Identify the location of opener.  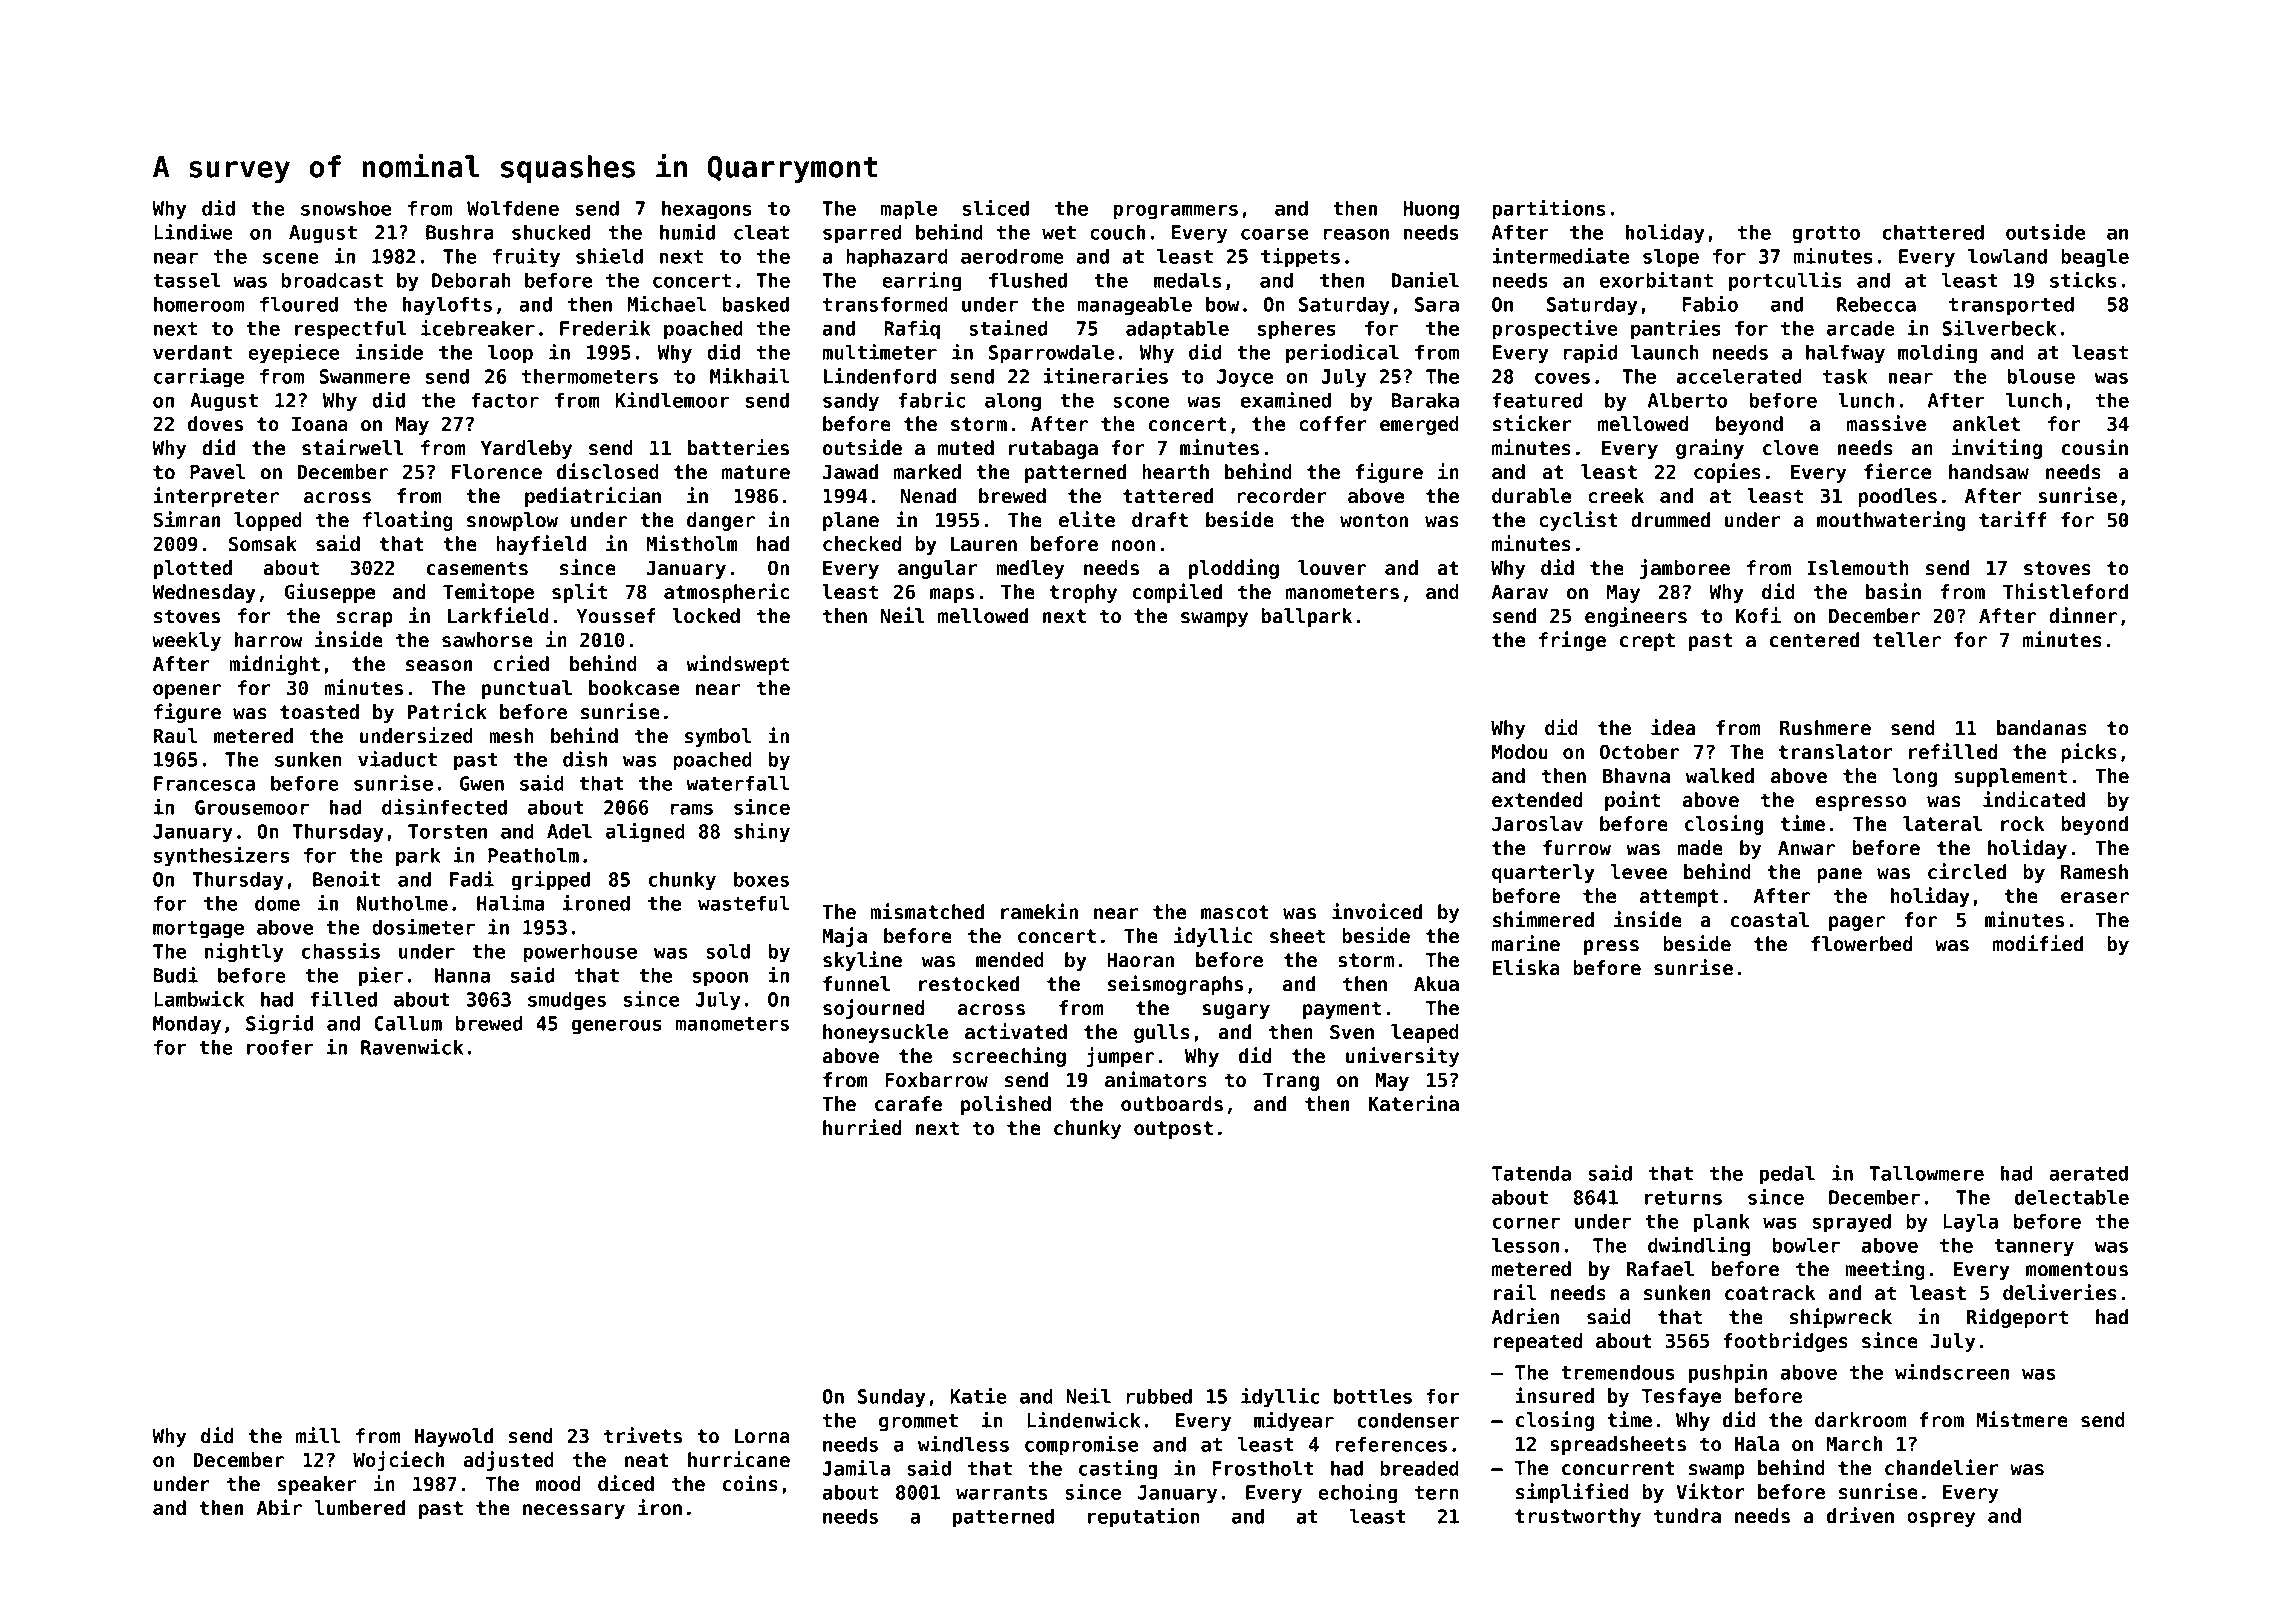
(187, 691).
